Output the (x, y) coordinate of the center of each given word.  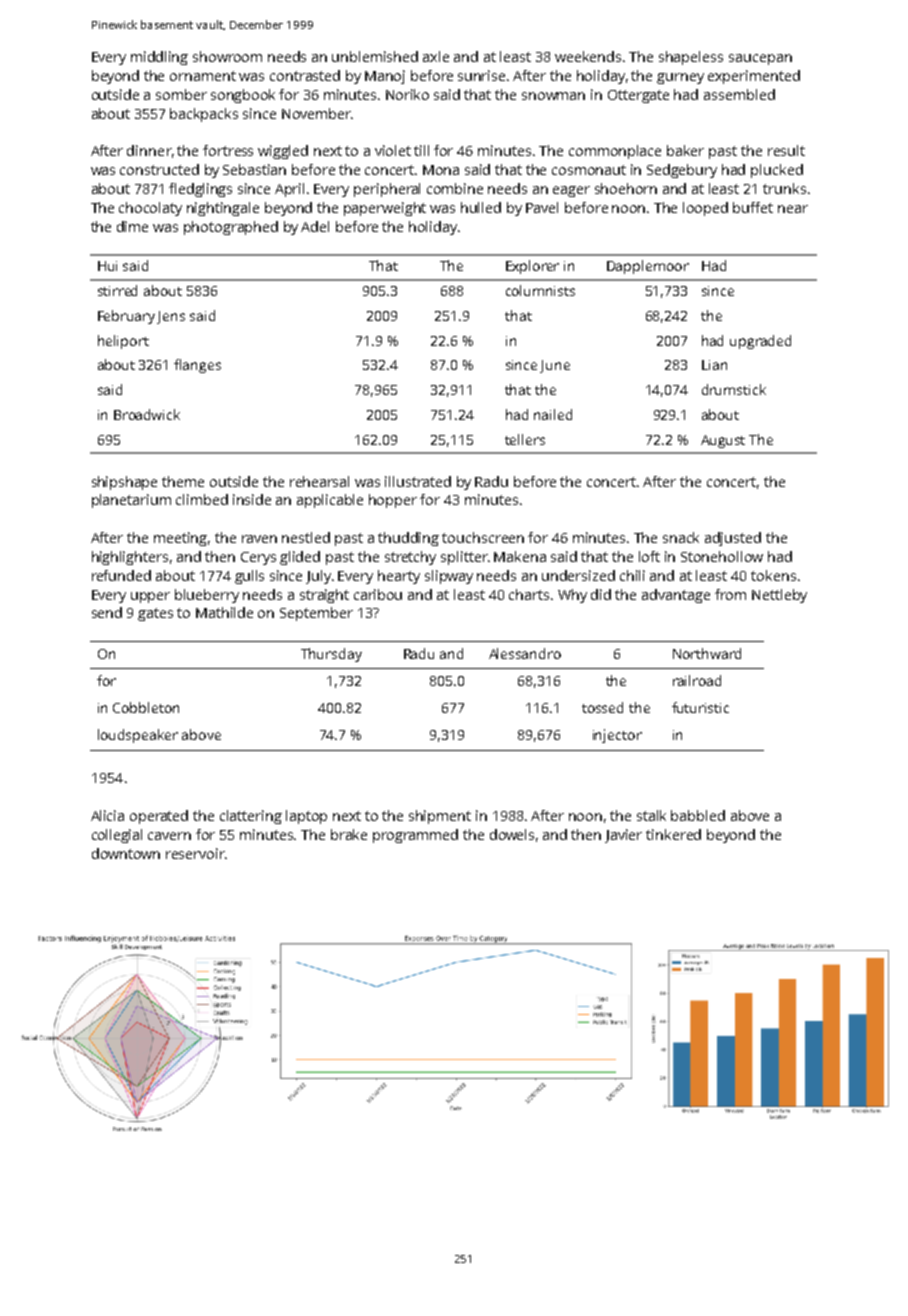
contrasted (305, 75)
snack (681, 537)
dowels (512, 834)
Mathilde (224, 612)
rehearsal (319, 481)
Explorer (532, 267)
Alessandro (525, 653)
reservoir (195, 853)
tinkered (673, 834)
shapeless (691, 58)
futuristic (700, 707)
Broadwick (147, 414)
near (793, 209)
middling (159, 58)
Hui (107, 266)
